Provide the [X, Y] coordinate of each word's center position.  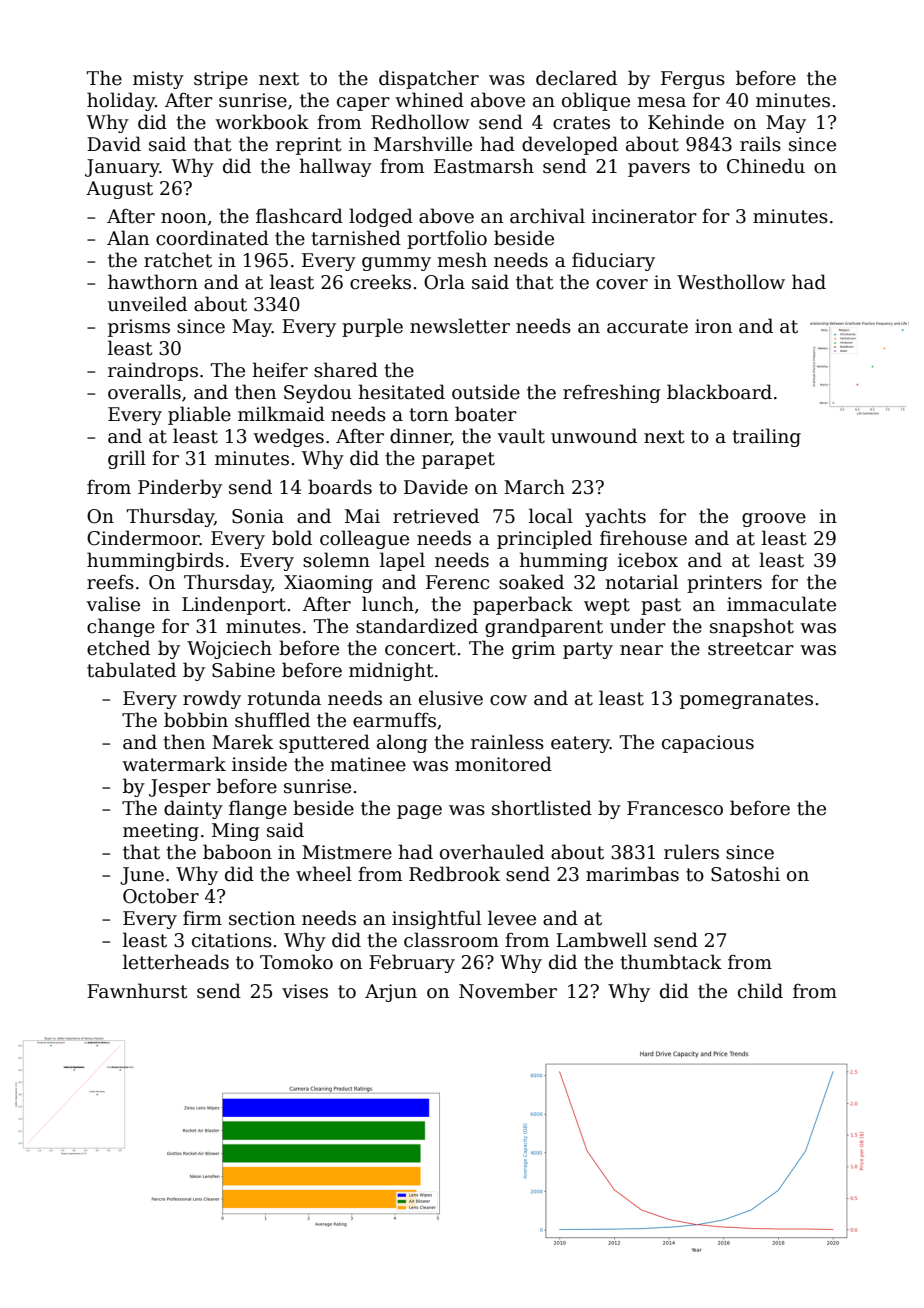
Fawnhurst [137, 991]
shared [346, 370]
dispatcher [429, 79]
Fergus [693, 80]
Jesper [180, 788]
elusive [451, 698]
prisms [139, 328]
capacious [708, 744]
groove [774, 520]
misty [158, 80]
